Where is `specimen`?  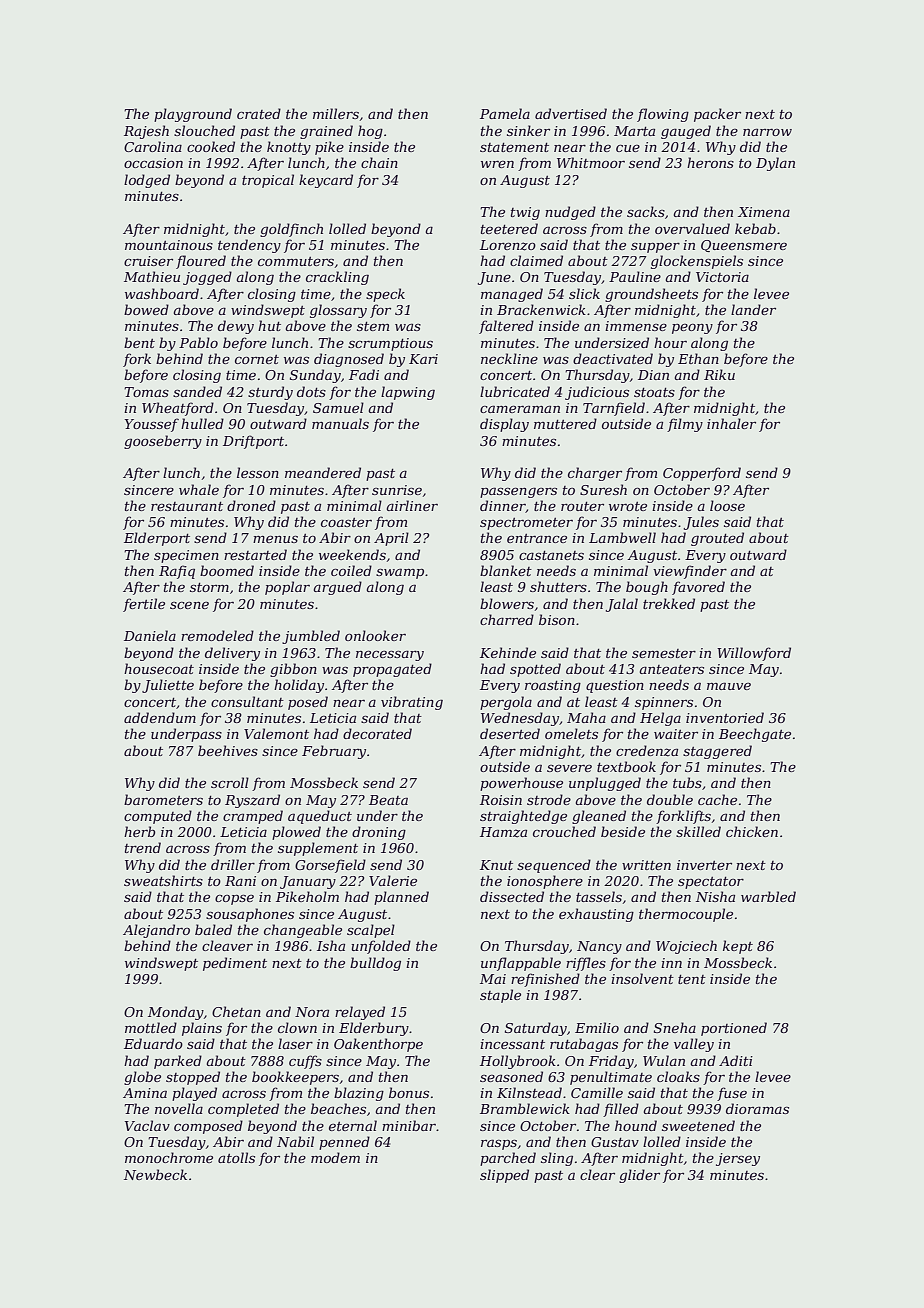 specimen is located at coordinates (186, 556).
